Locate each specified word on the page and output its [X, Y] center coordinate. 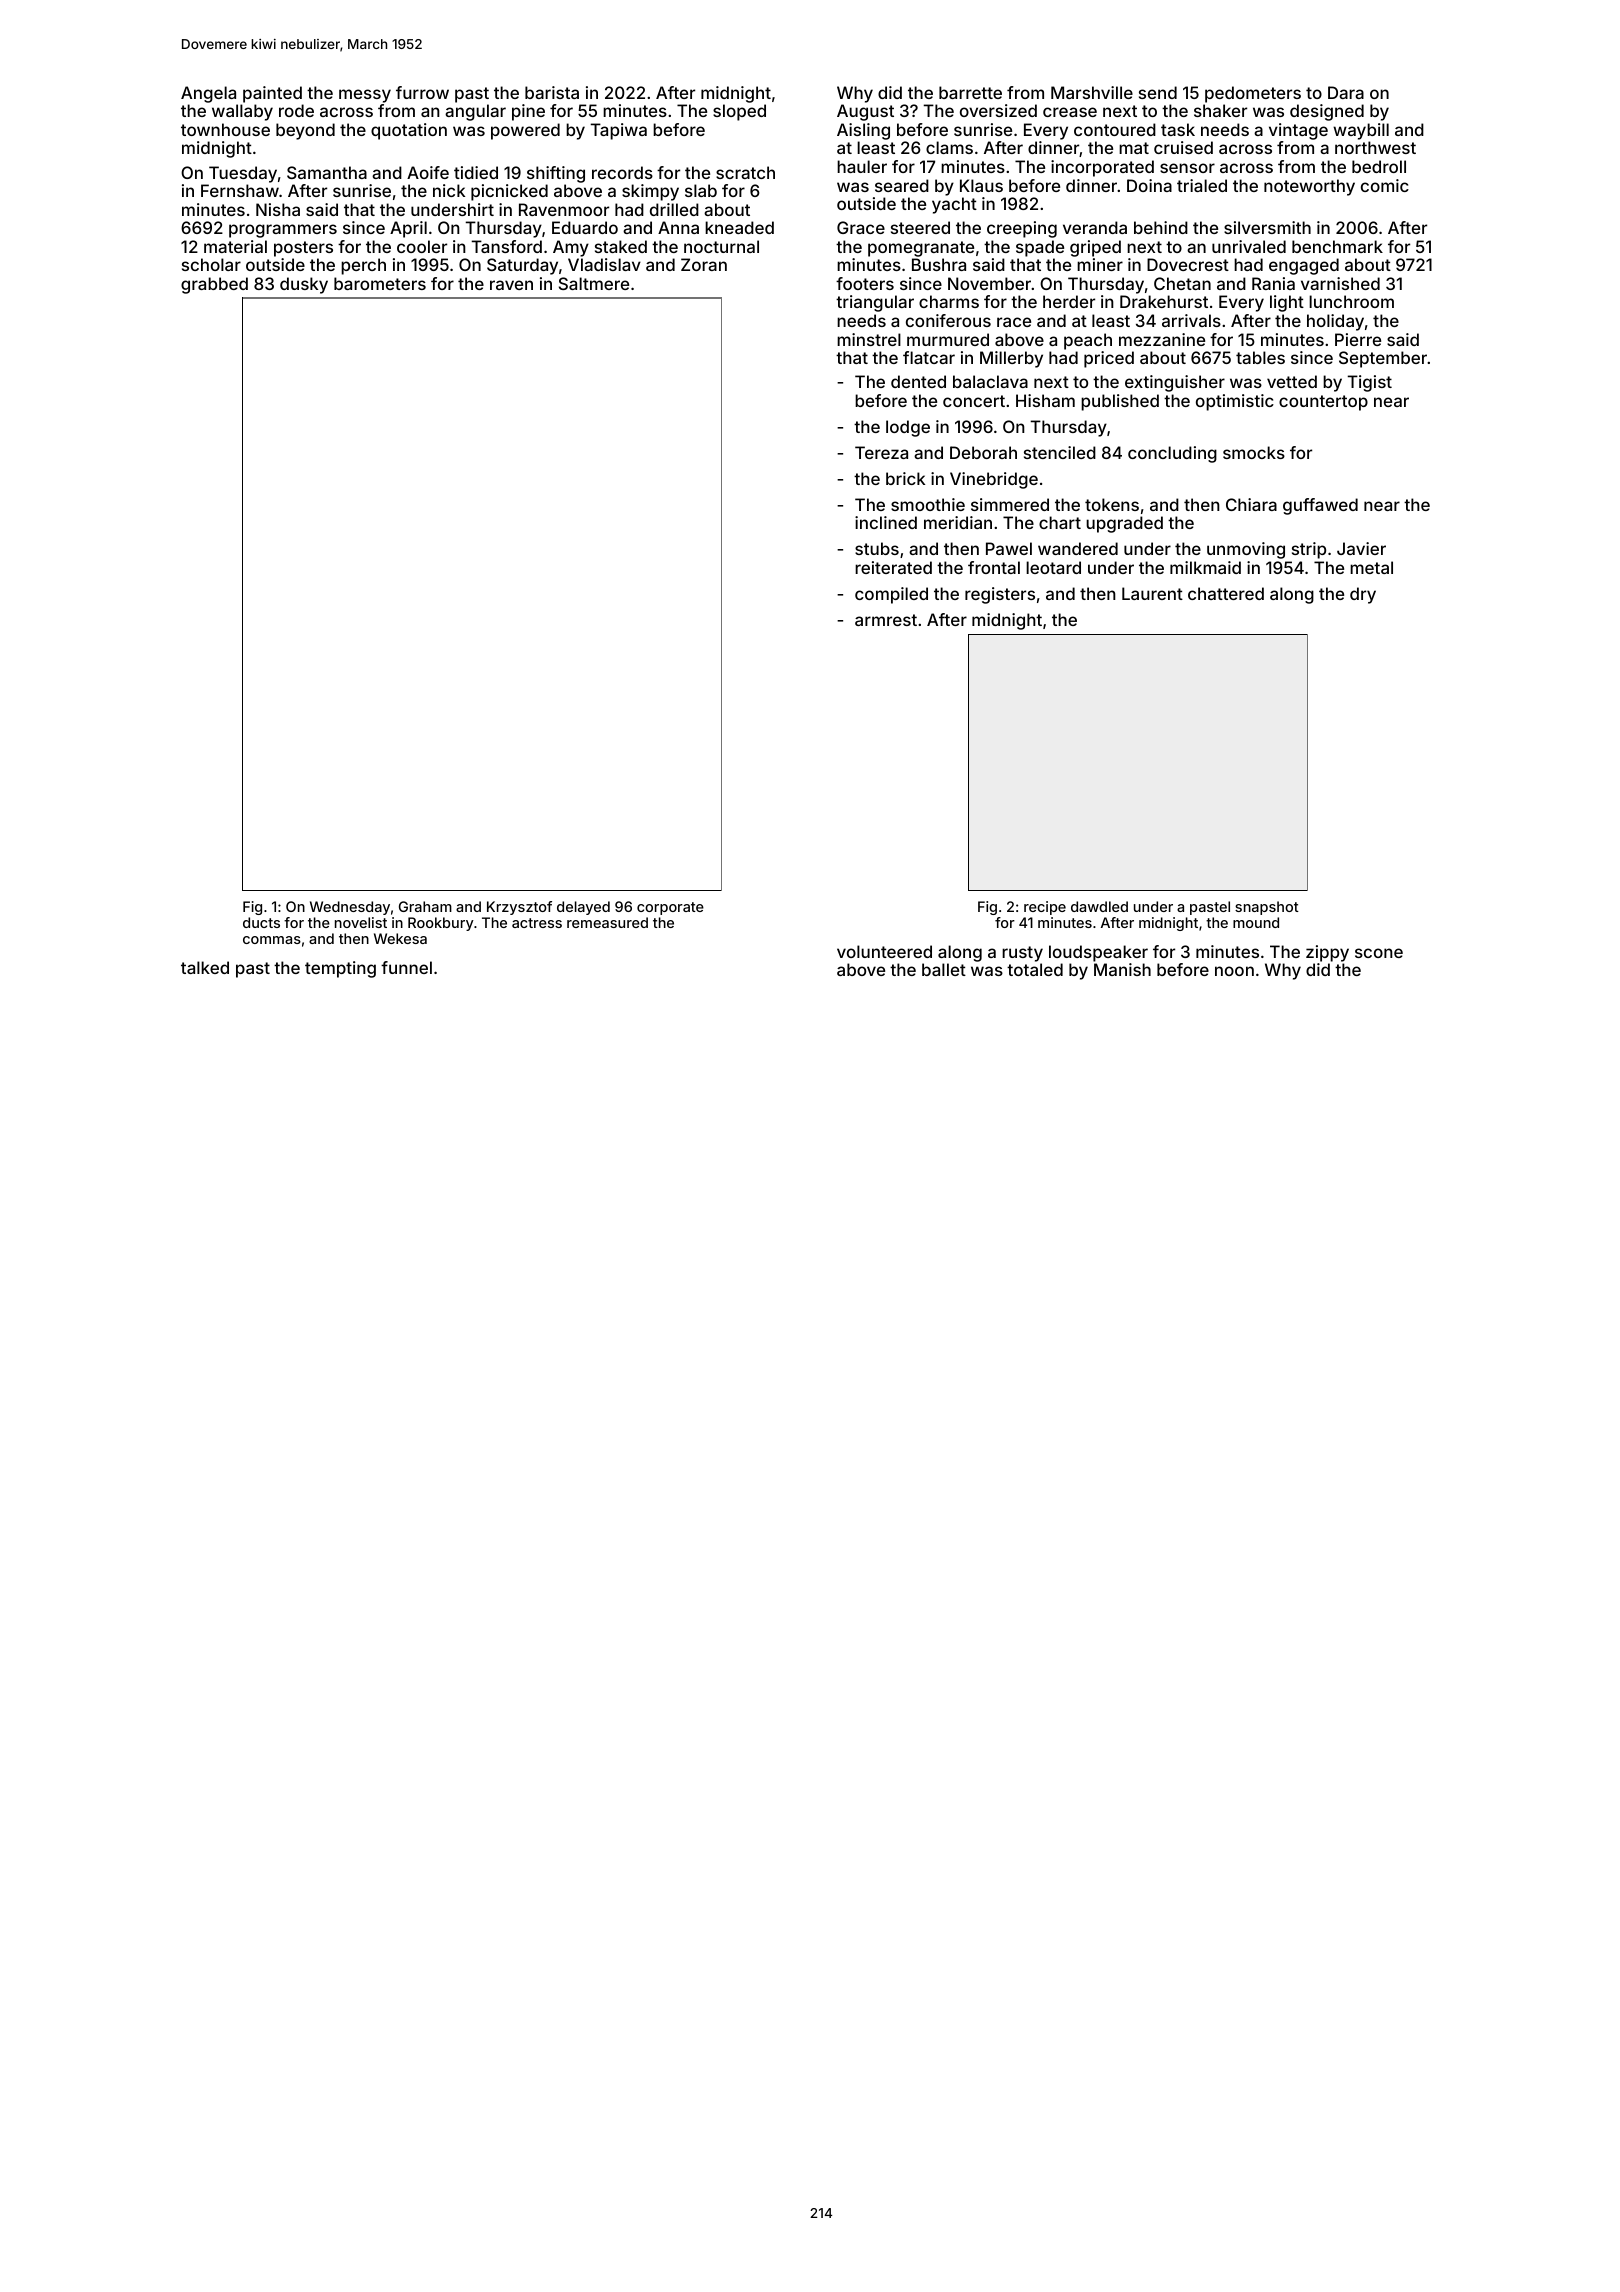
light [1287, 303]
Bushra [939, 264]
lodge [908, 428]
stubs [877, 548]
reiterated [893, 567]
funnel [406, 967]
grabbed [214, 285]
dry [1363, 595]
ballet [944, 969]
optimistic [1235, 402]
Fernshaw [240, 190]
